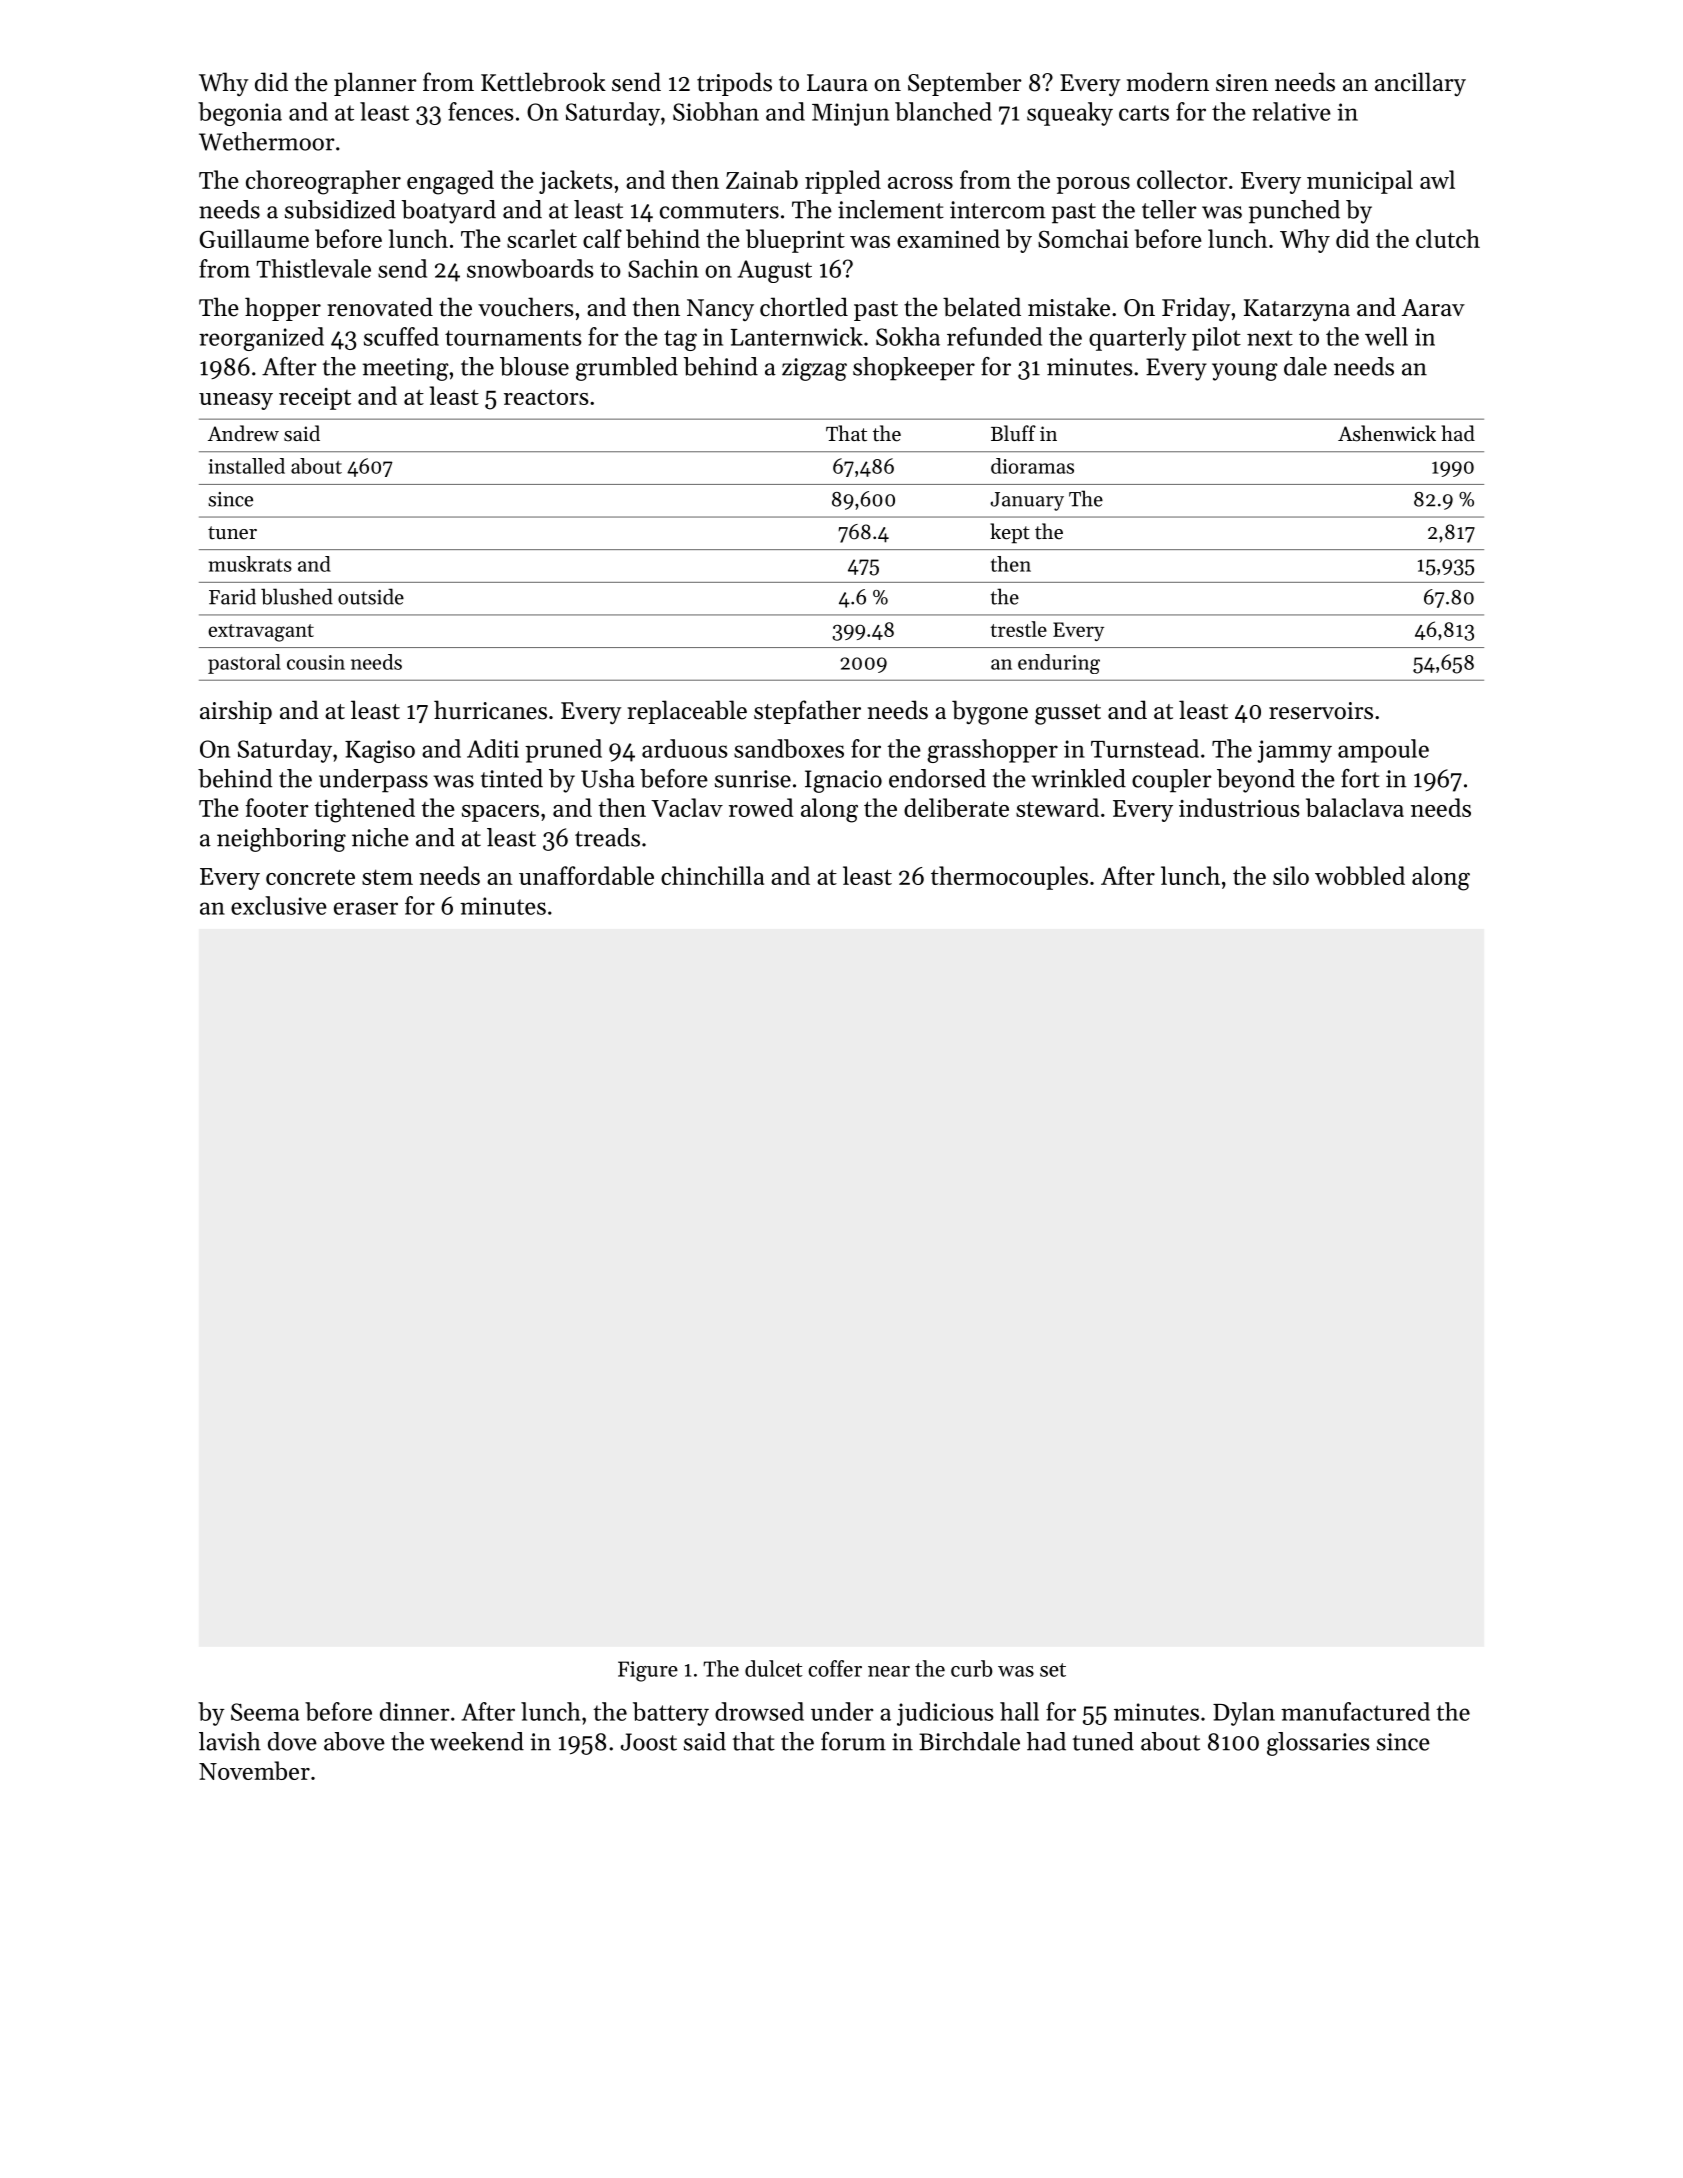  I want to click on forum, so click(853, 1741).
